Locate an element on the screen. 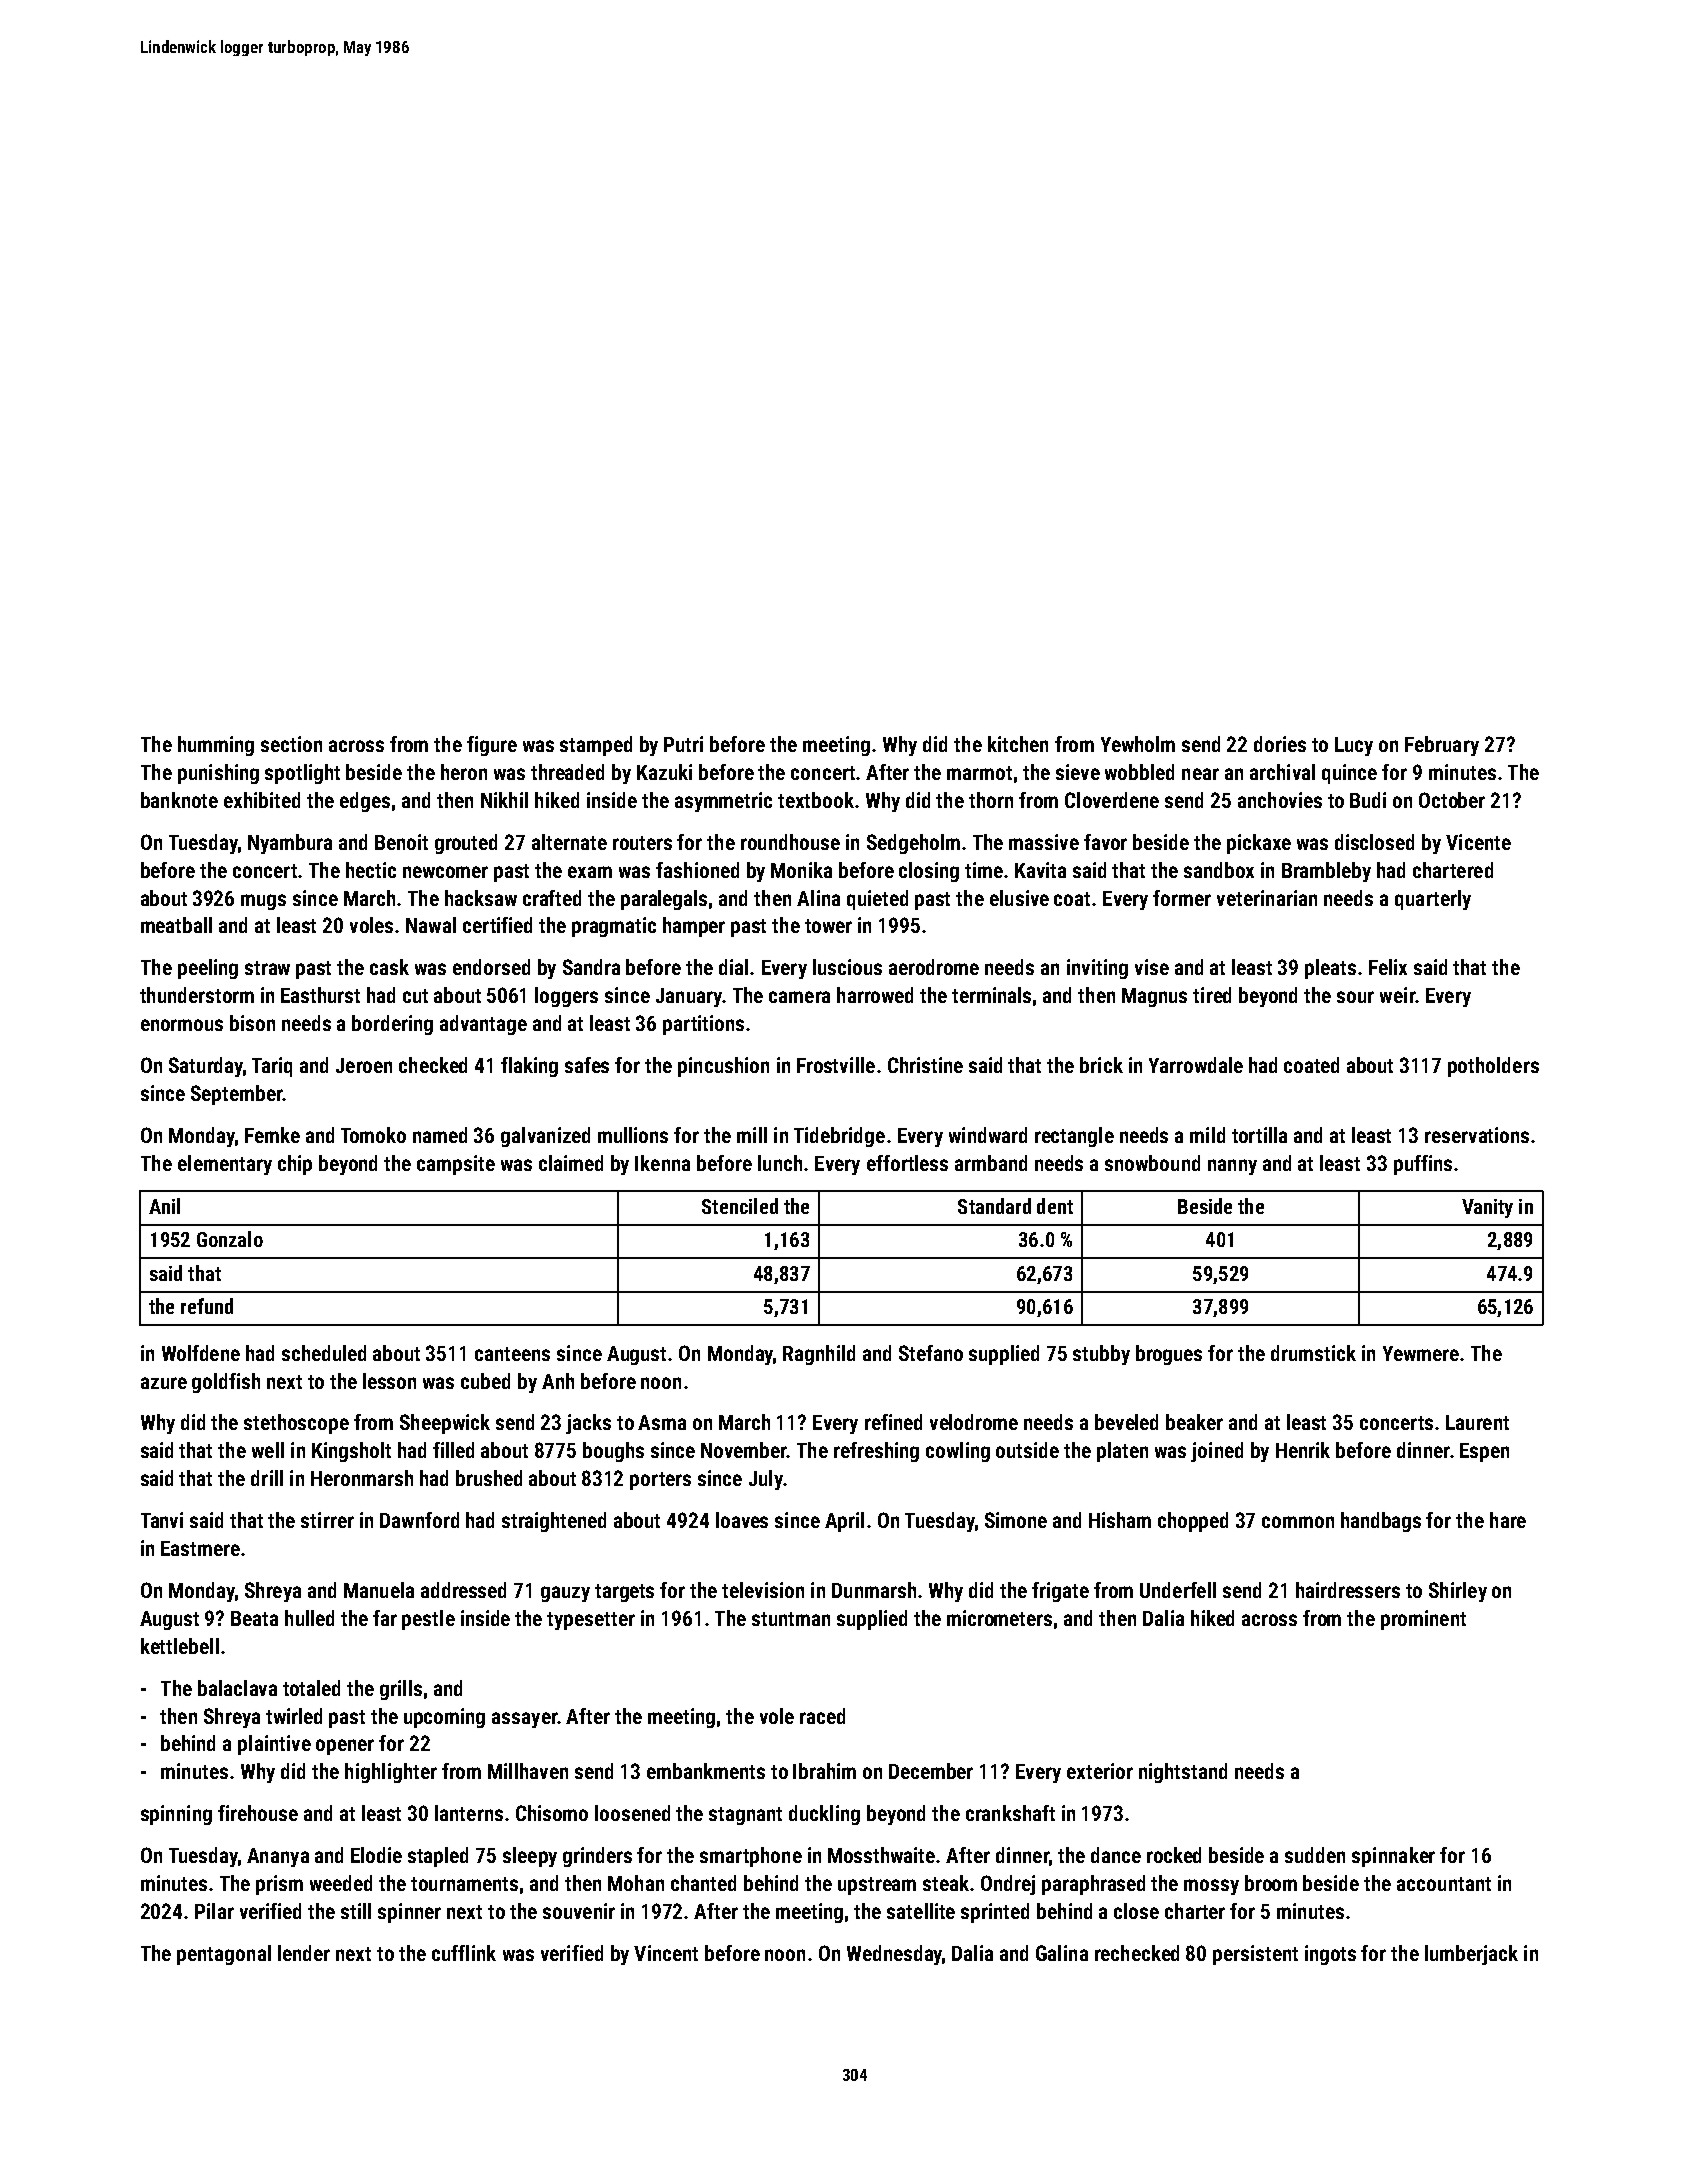 This screenshot has width=1683, height=2178. section is located at coordinates (291, 744).
